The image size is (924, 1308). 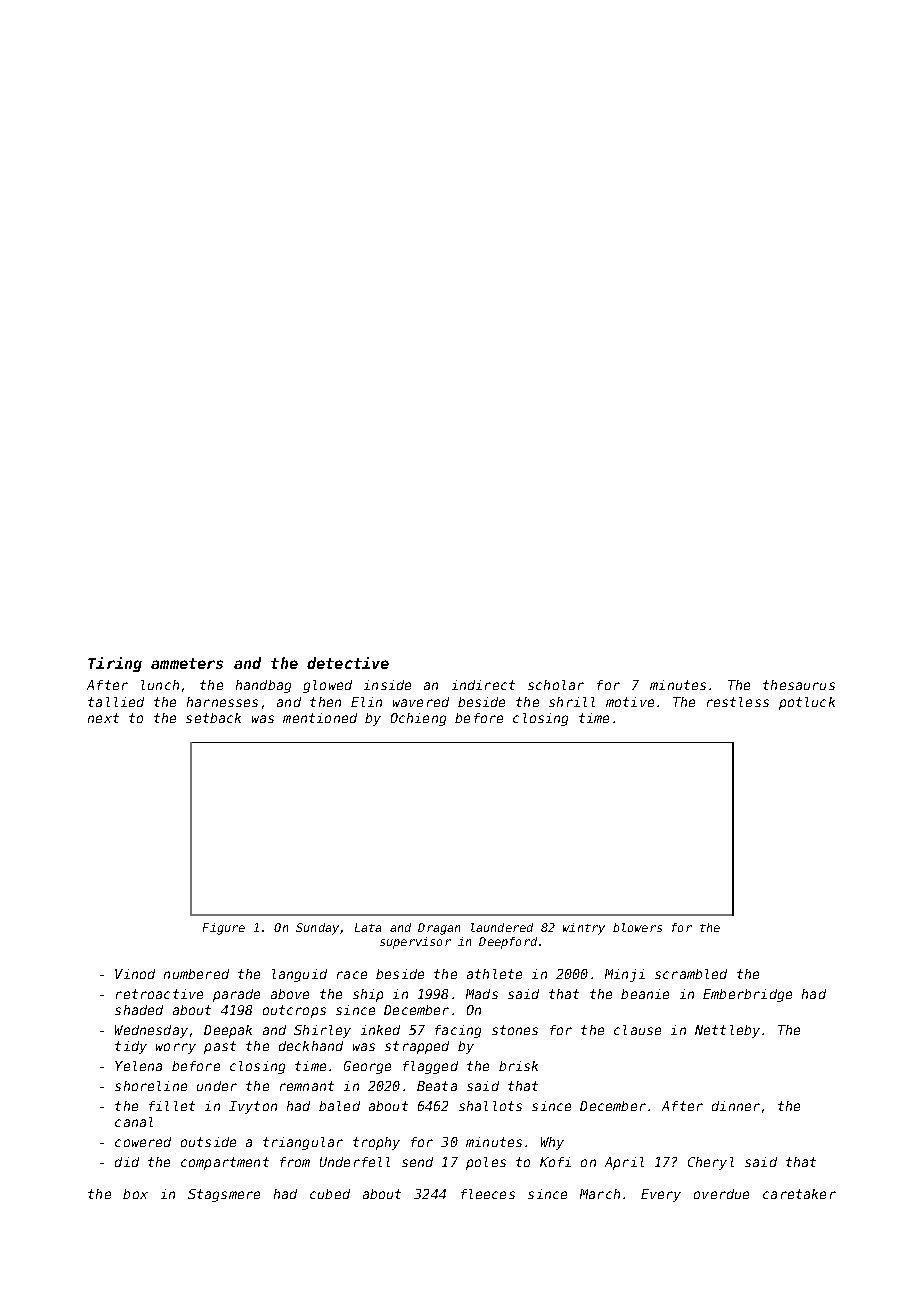 I want to click on blowers, so click(x=637, y=927).
